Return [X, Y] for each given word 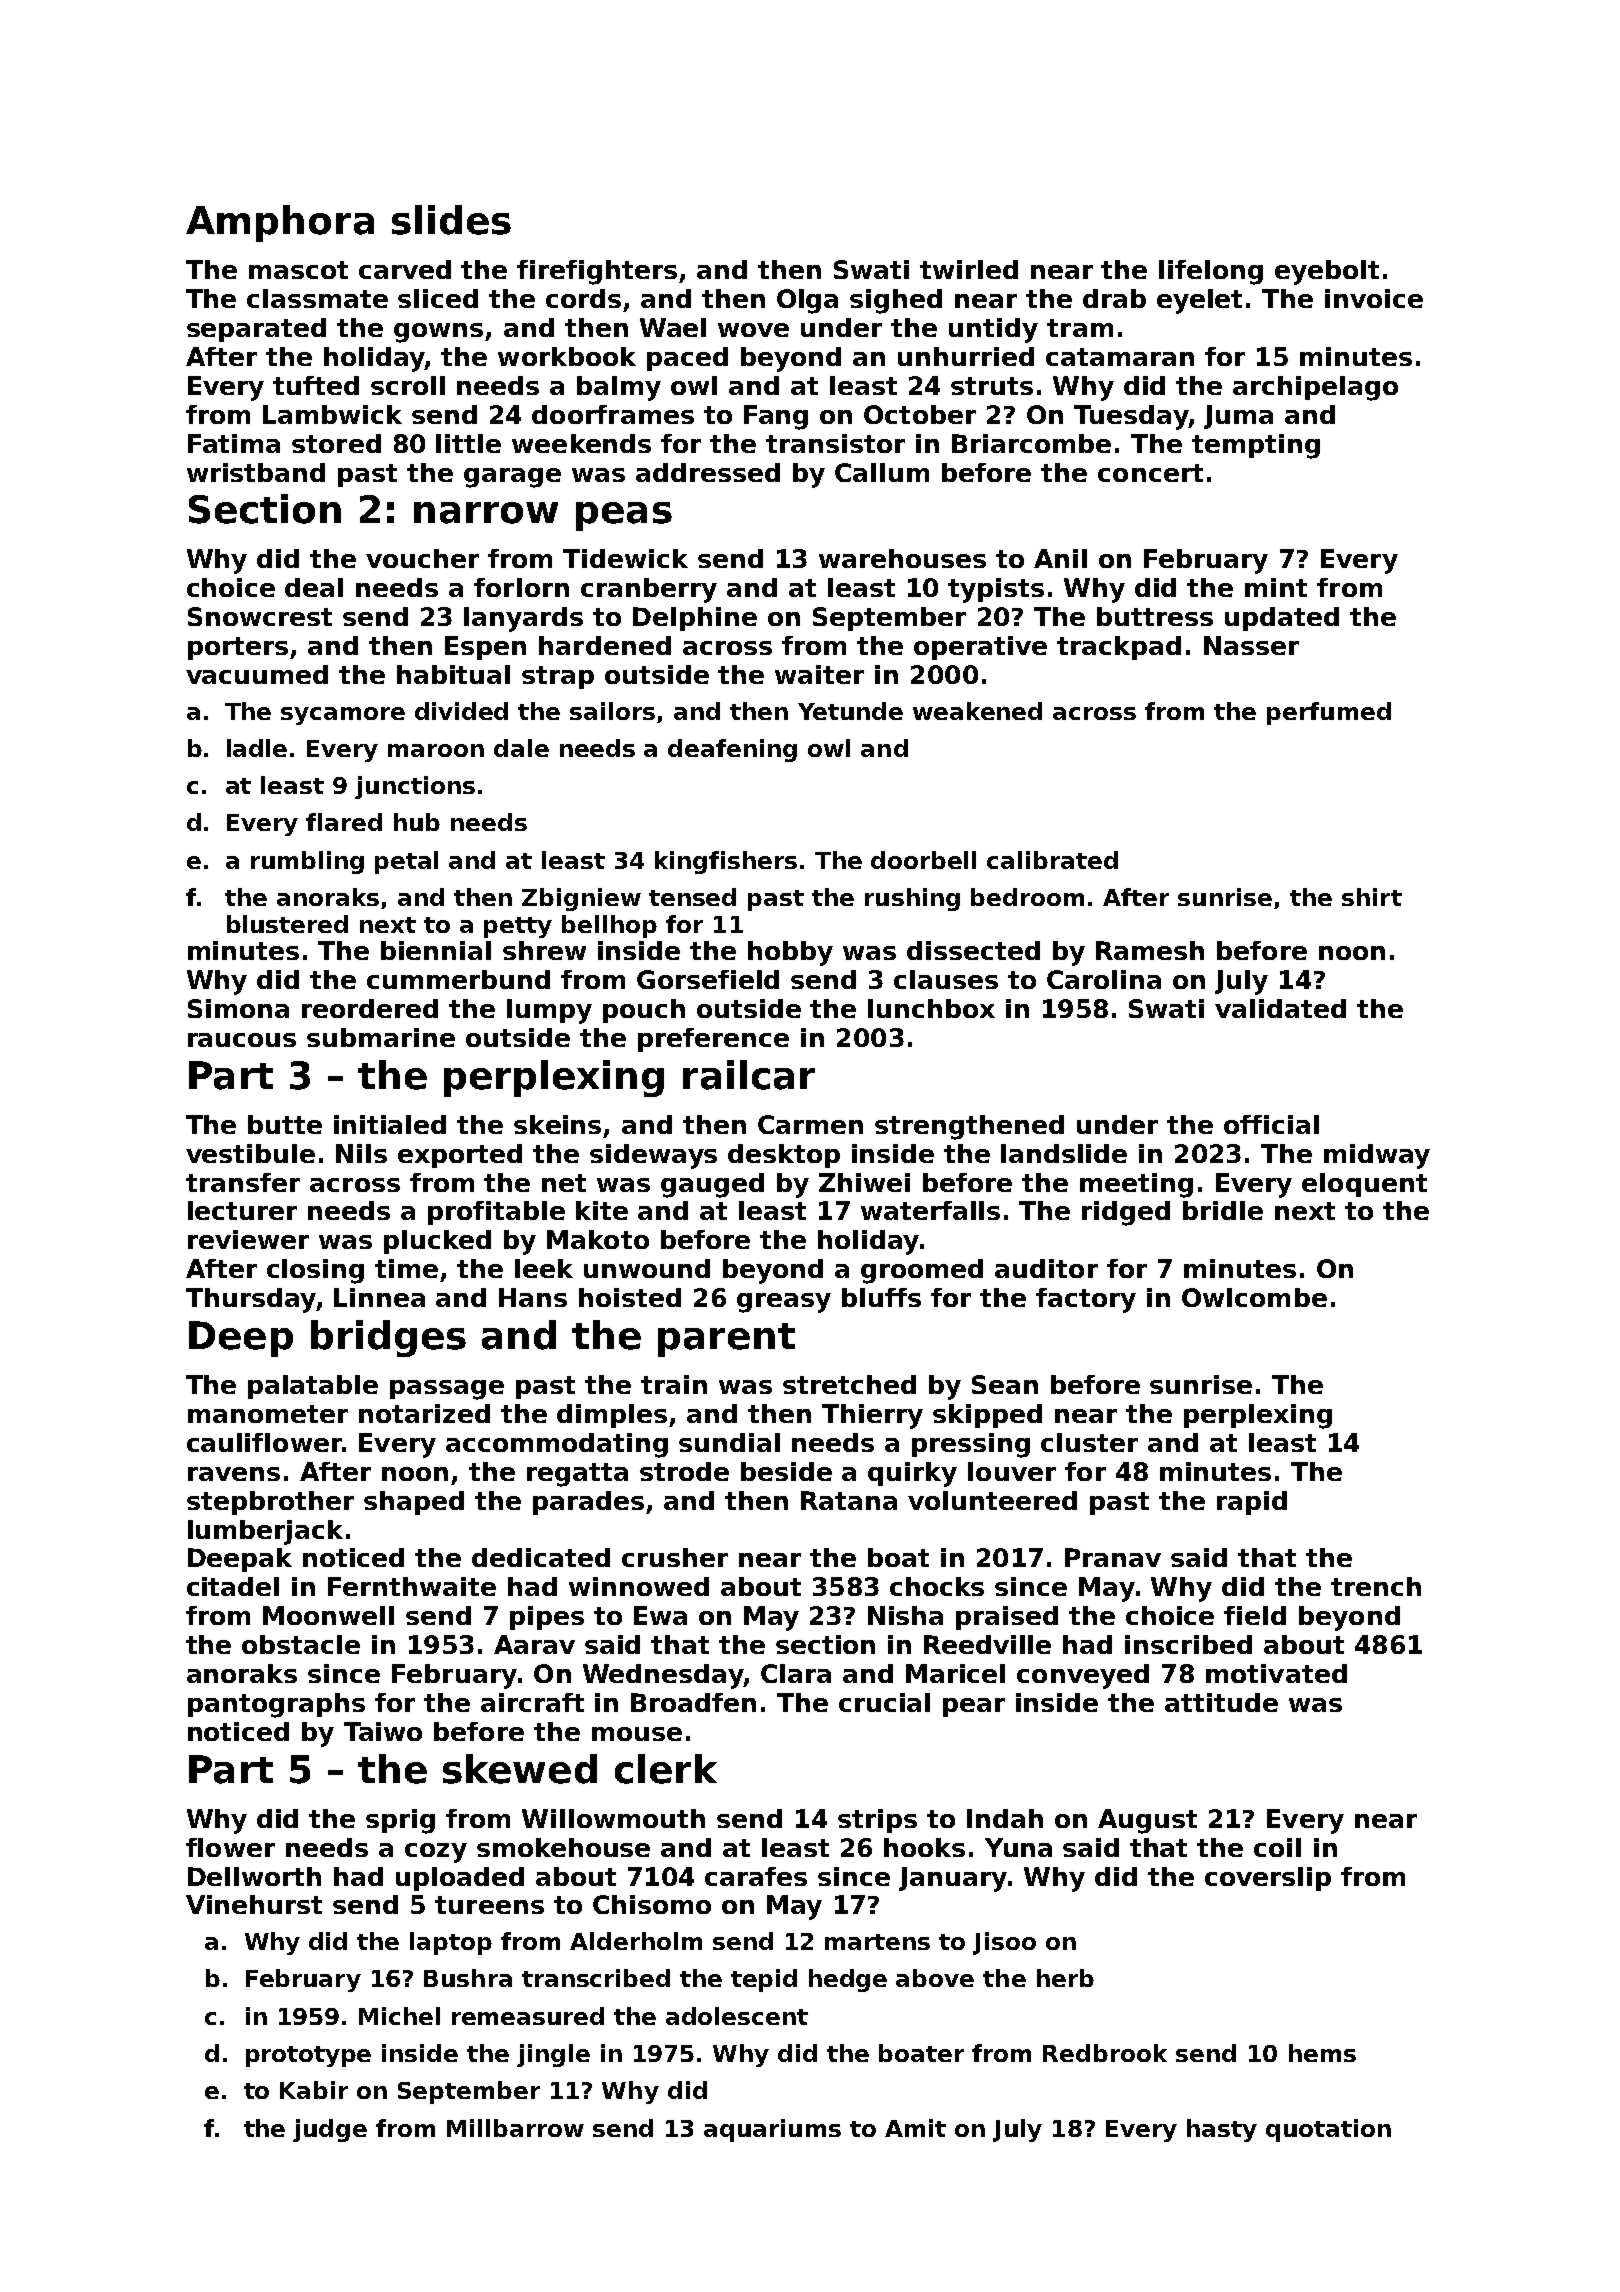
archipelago [1315, 388]
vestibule [250, 1153]
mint [1276, 587]
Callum [882, 472]
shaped [414, 1503]
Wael [673, 327]
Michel [399, 2016]
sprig [400, 1821]
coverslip [1268, 1879]
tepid [764, 1980]
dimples [612, 1416]
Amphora [280, 223]
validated [1280, 1008]
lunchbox [931, 1008]
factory [1086, 1300]
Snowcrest [260, 616]
